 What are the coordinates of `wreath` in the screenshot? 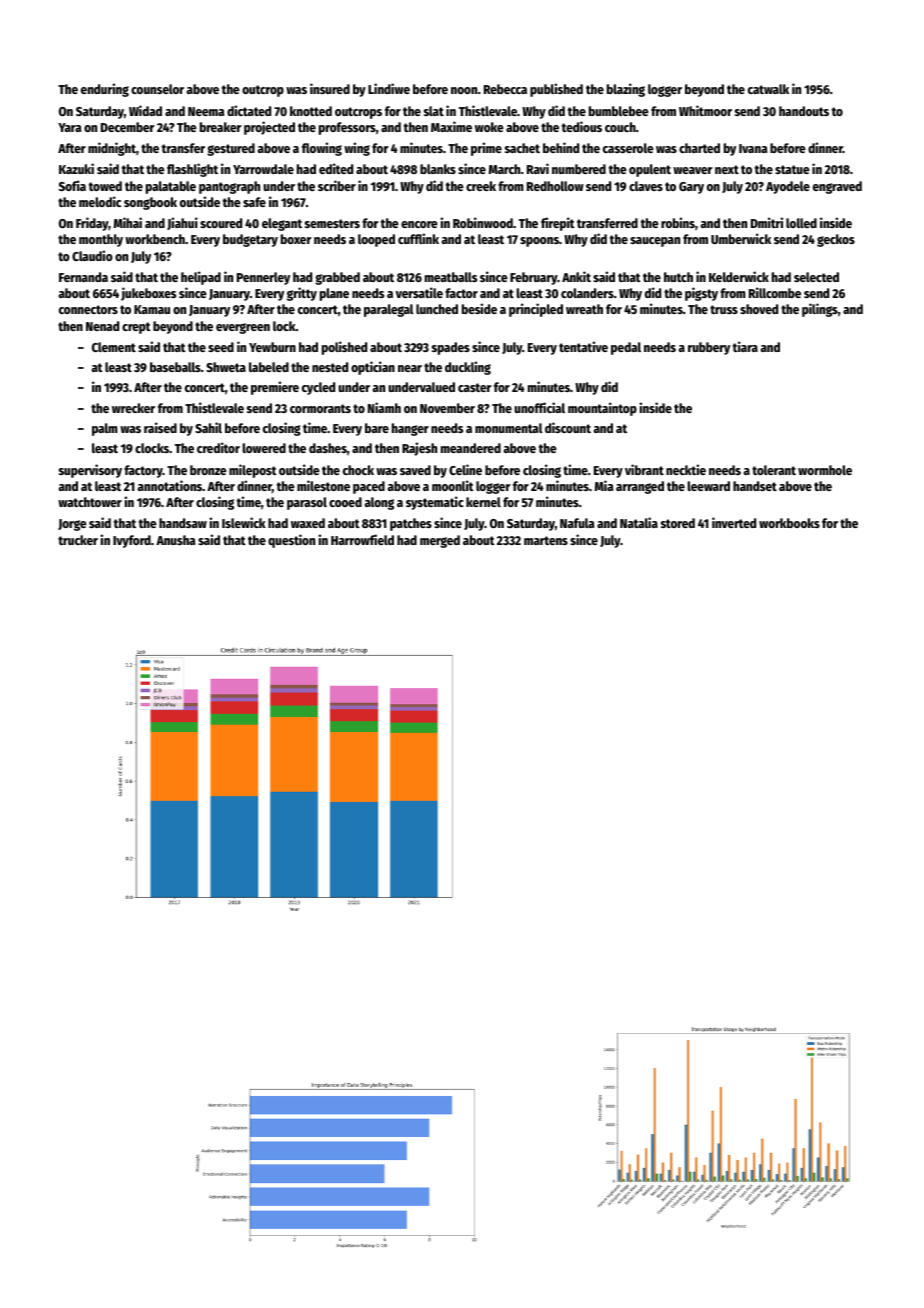 It's located at (584, 309).
